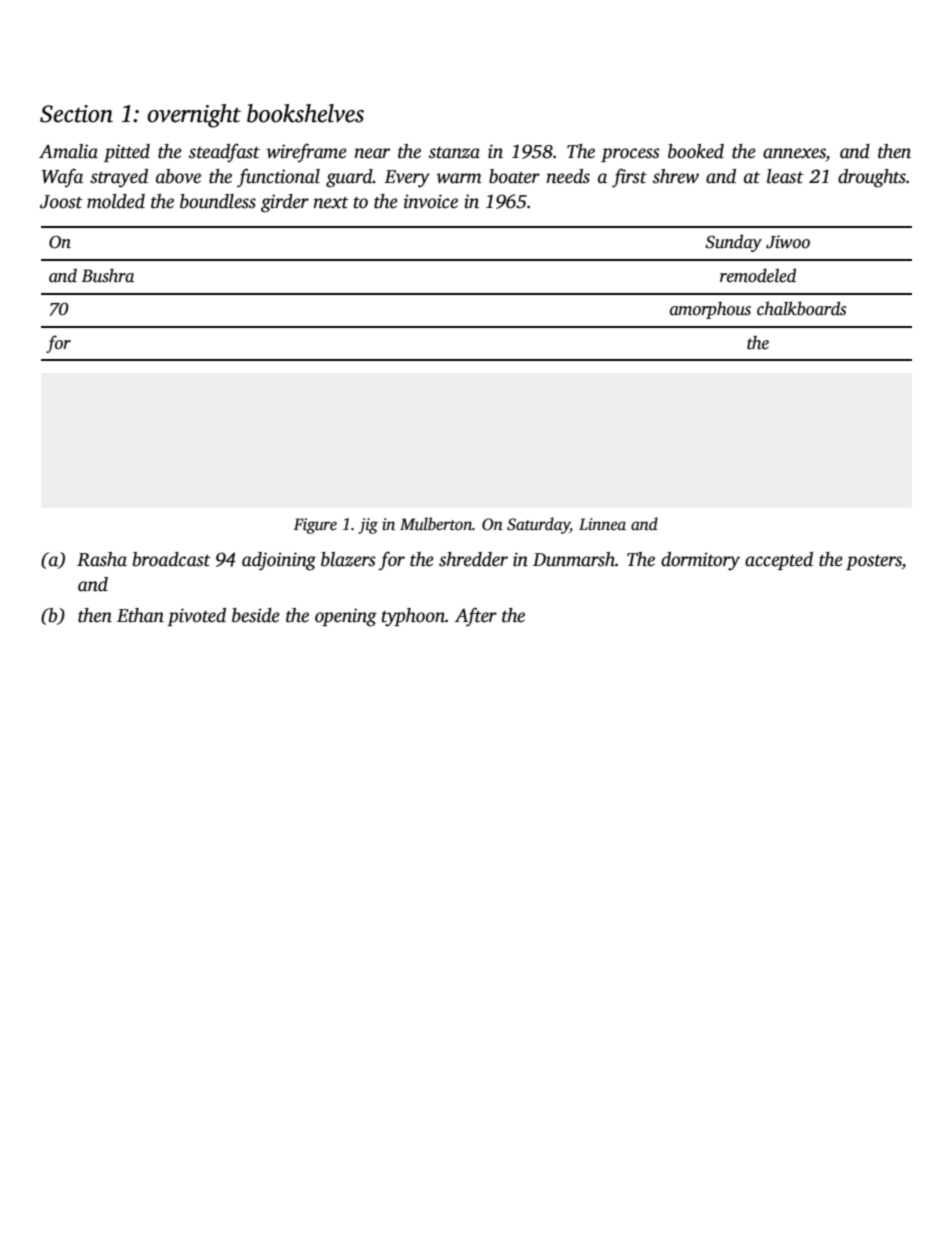 This screenshot has width=952, height=1233. I want to click on booked, so click(696, 151).
